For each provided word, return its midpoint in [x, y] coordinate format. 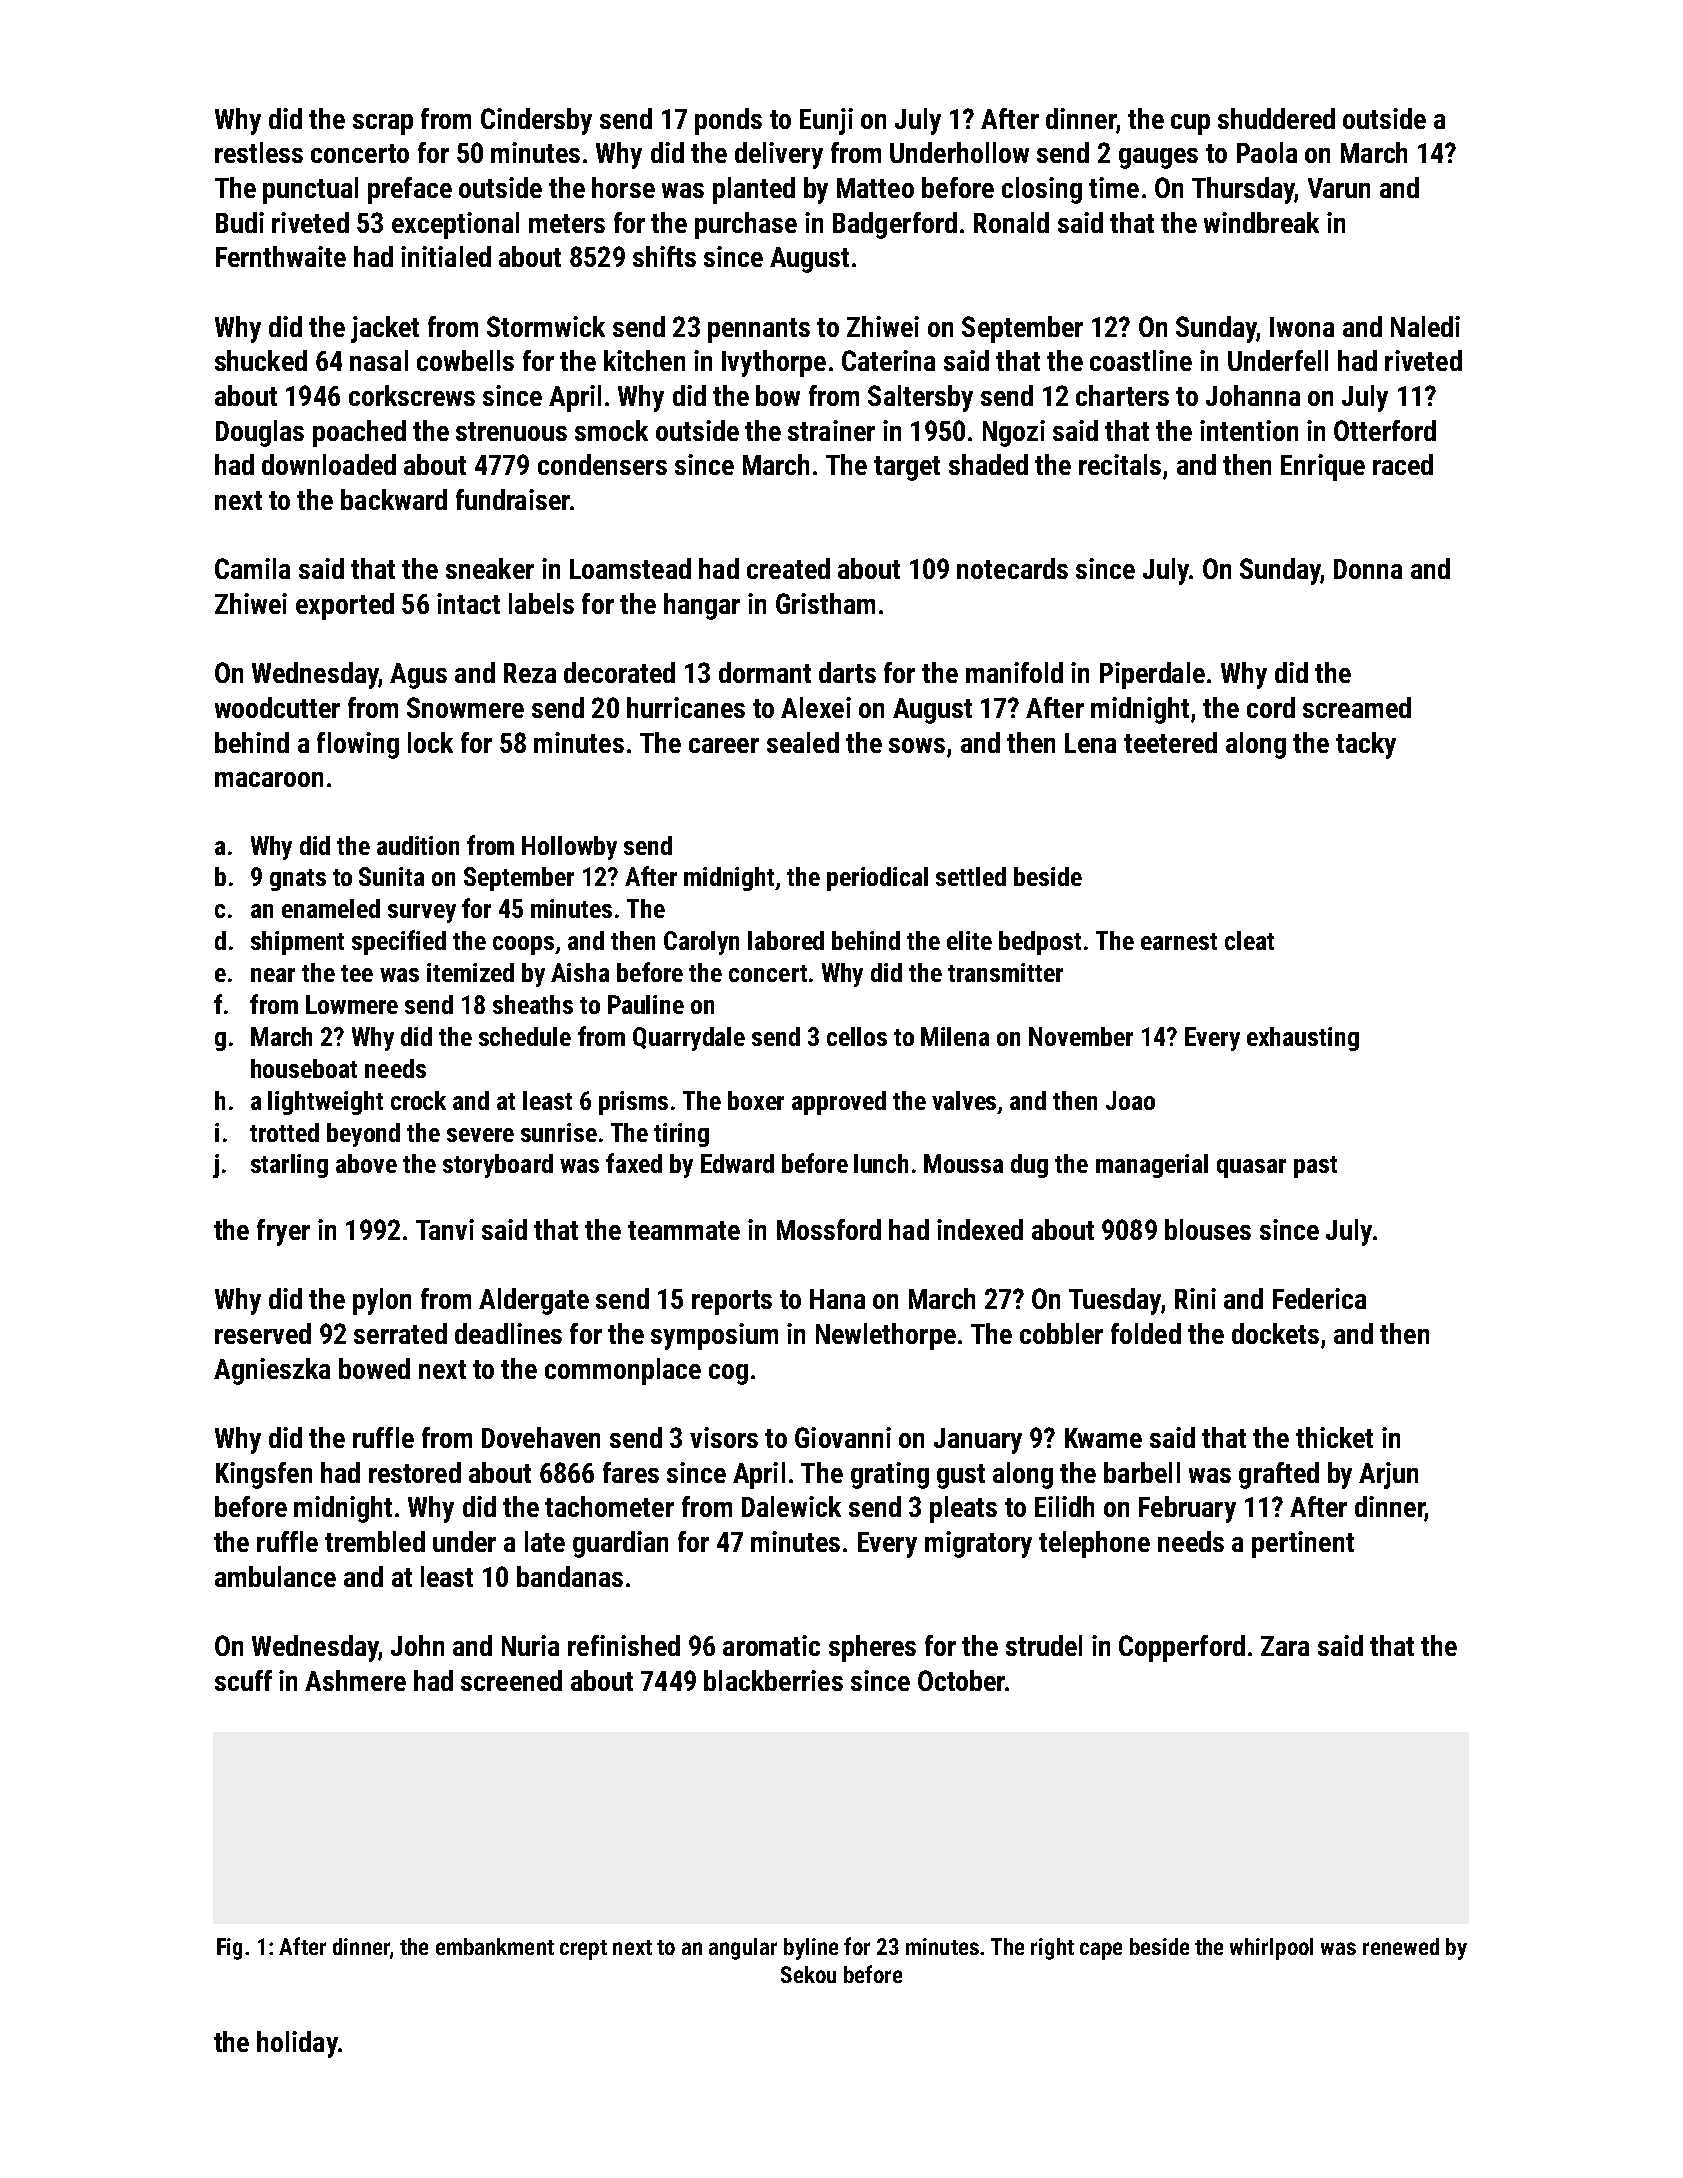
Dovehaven [541, 1437]
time [1114, 187]
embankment [495, 1946]
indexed [980, 1229]
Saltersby [920, 398]
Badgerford [895, 225]
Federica [1319, 1298]
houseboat [304, 1068]
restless [259, 152]
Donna [1368, 569]
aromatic [771, 1645]
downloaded [329, 464]
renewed [1401, 1946]
